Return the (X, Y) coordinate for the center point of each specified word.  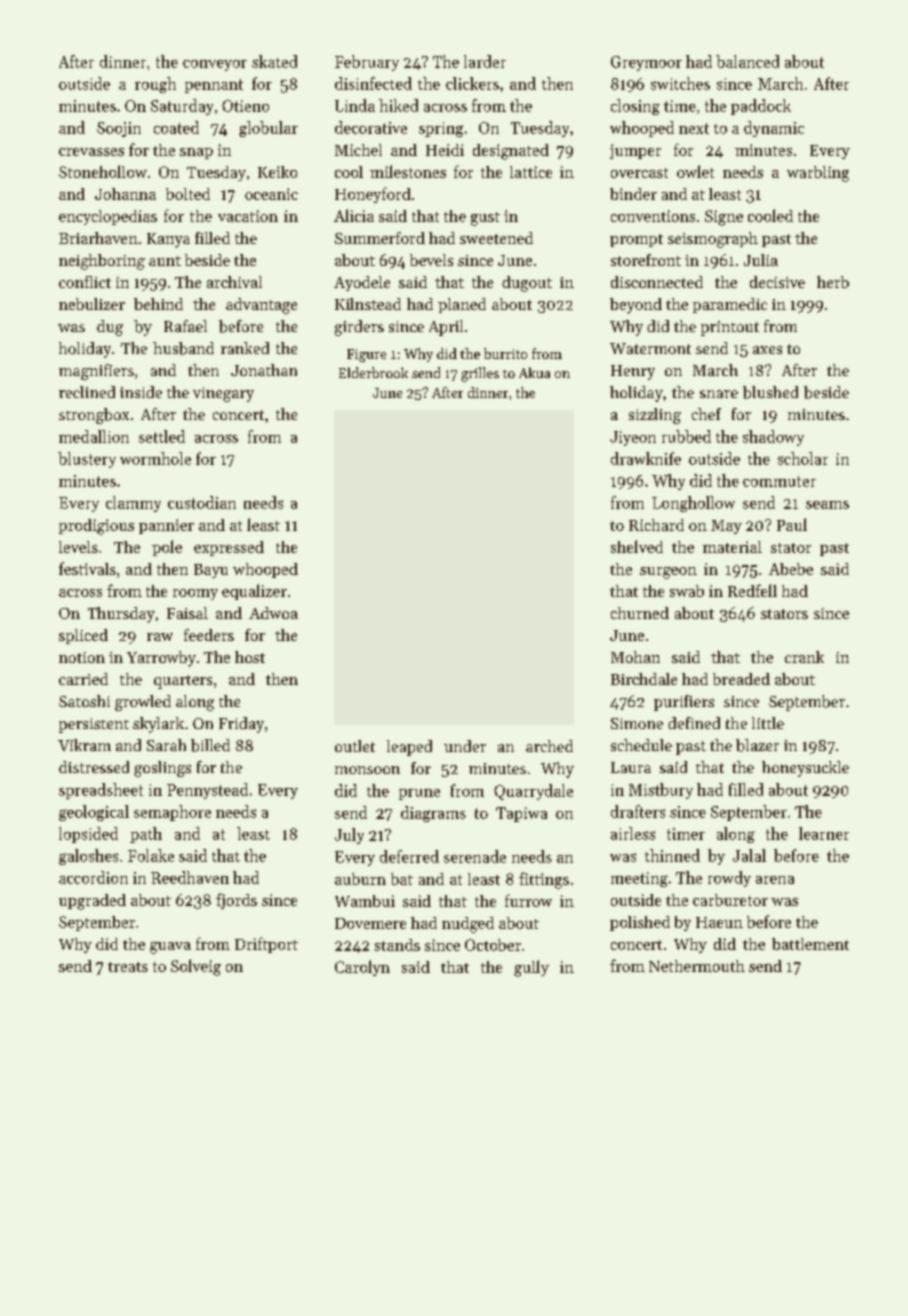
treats (128, 967)
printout (730, 328)
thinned (672, 855)
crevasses (91, 152)
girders (359, 328)
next (694, 128)
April (446, 328)
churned (640, 613)
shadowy (773, 438)
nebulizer (92, 304)
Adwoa (273, 613)
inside (141, 392)
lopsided (88, 835)
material (732, 547)
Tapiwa (521, 814)
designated (511, 152)
